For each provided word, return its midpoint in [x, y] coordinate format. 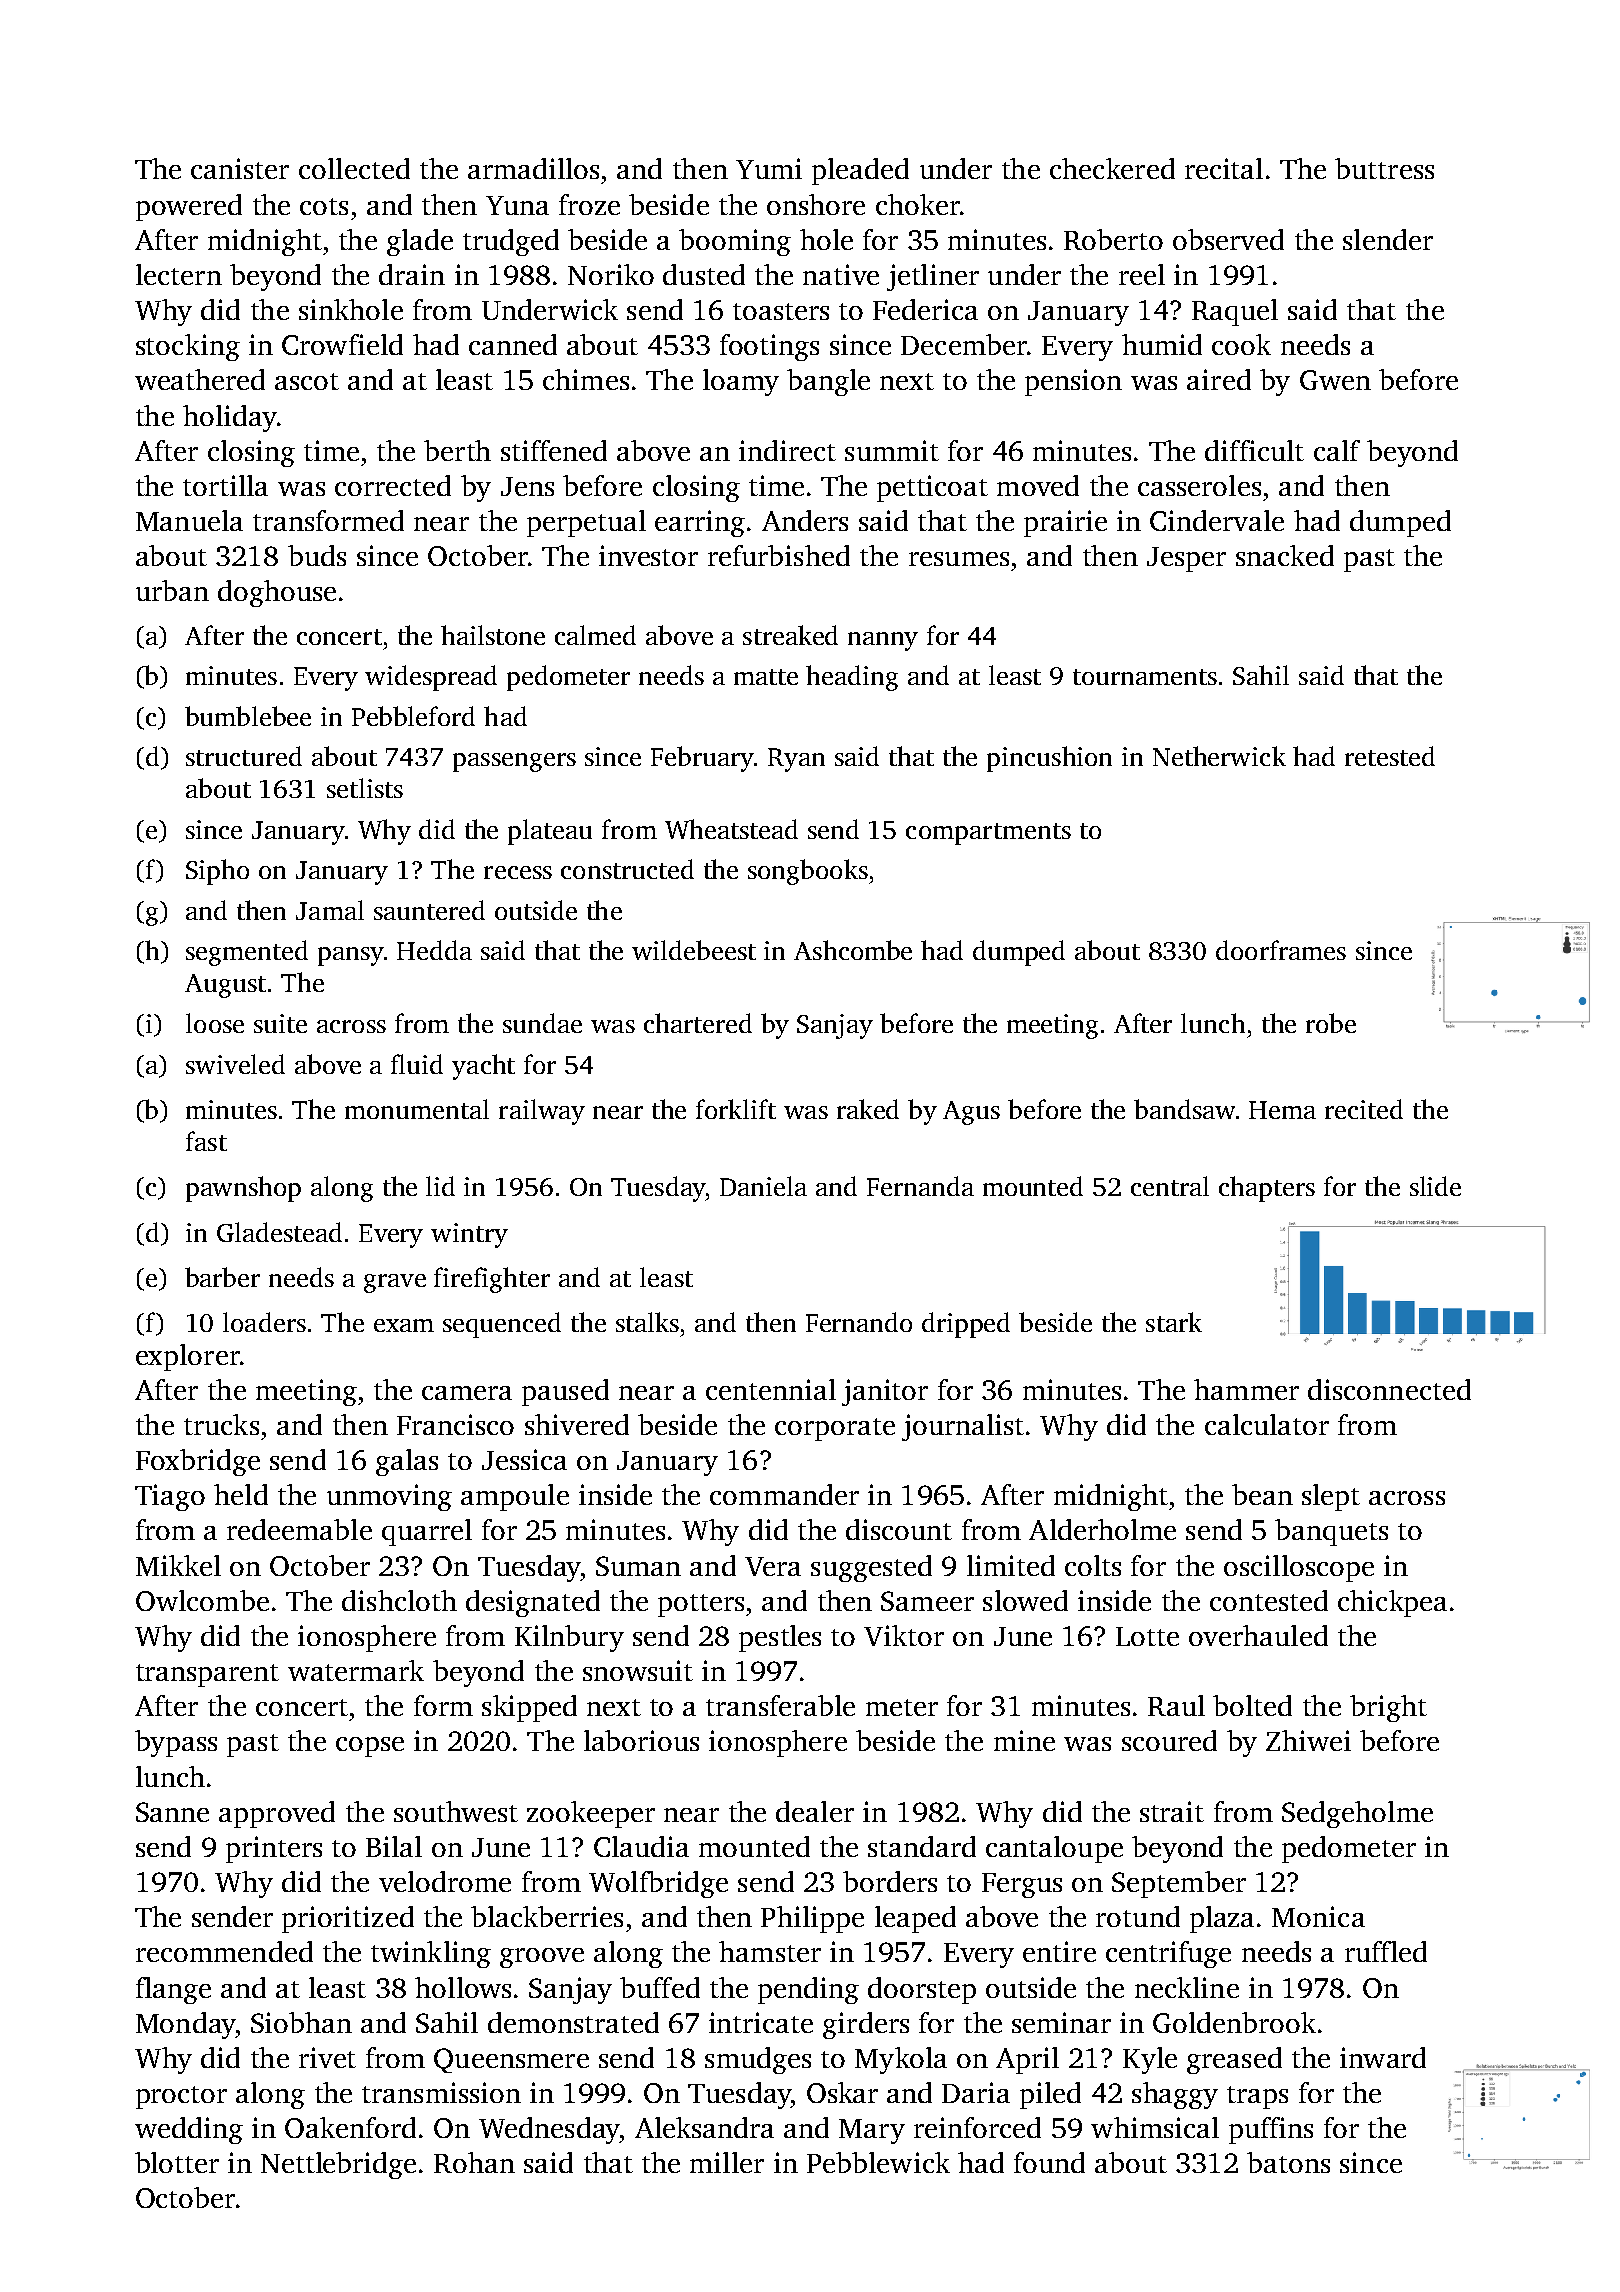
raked [868, 1109]
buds [317, 555]
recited [1364, 1109]
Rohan [474, 2162]
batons [1288, 2162]
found [1049, 2162]
